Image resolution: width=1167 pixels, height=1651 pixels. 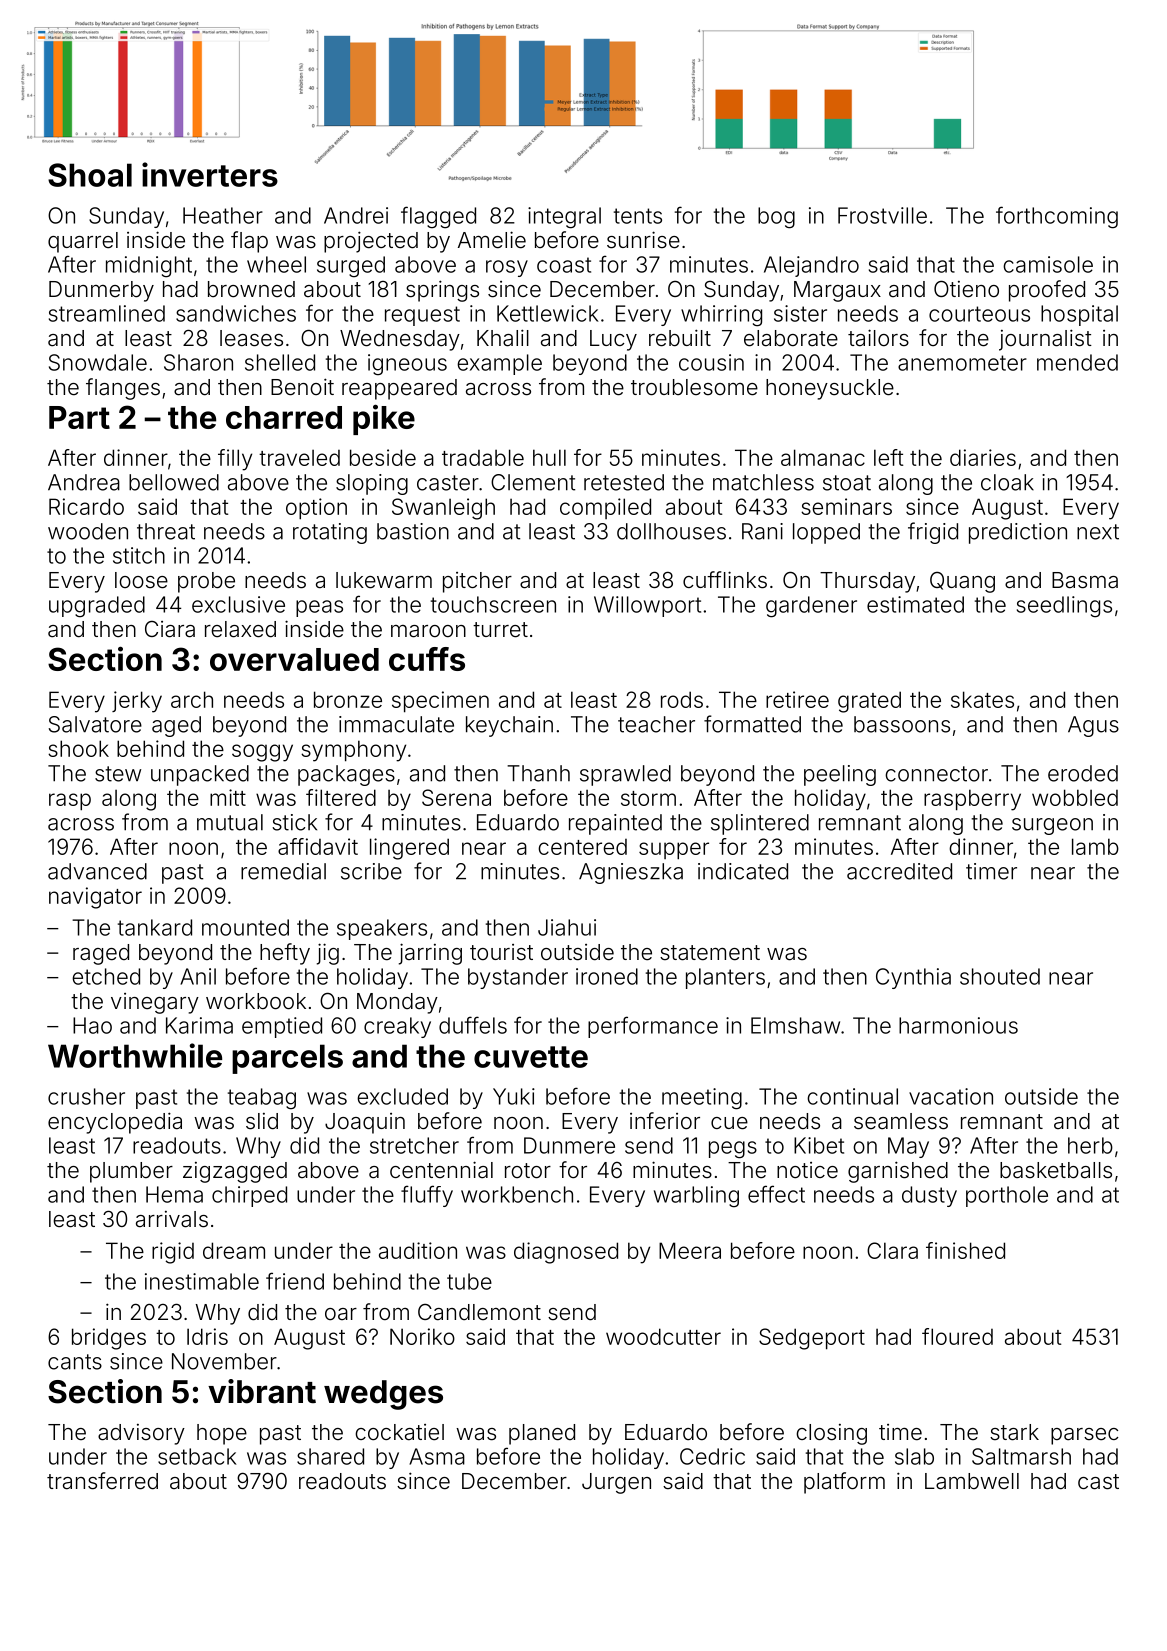 I want to click on Frostville, so click(x=882, y=215).
